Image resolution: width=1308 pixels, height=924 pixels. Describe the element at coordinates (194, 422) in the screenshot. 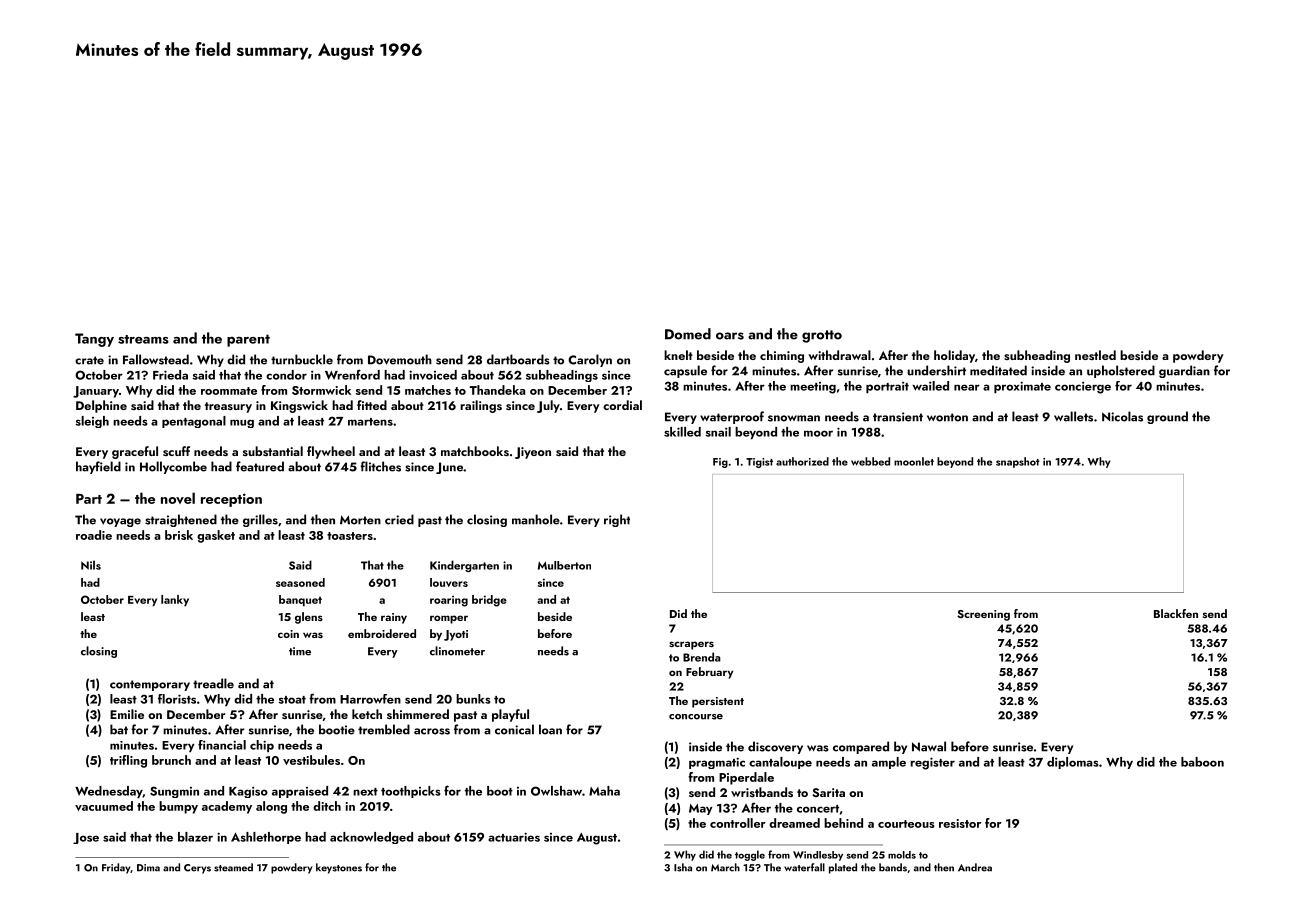

I see `pentagonal` at that location.
